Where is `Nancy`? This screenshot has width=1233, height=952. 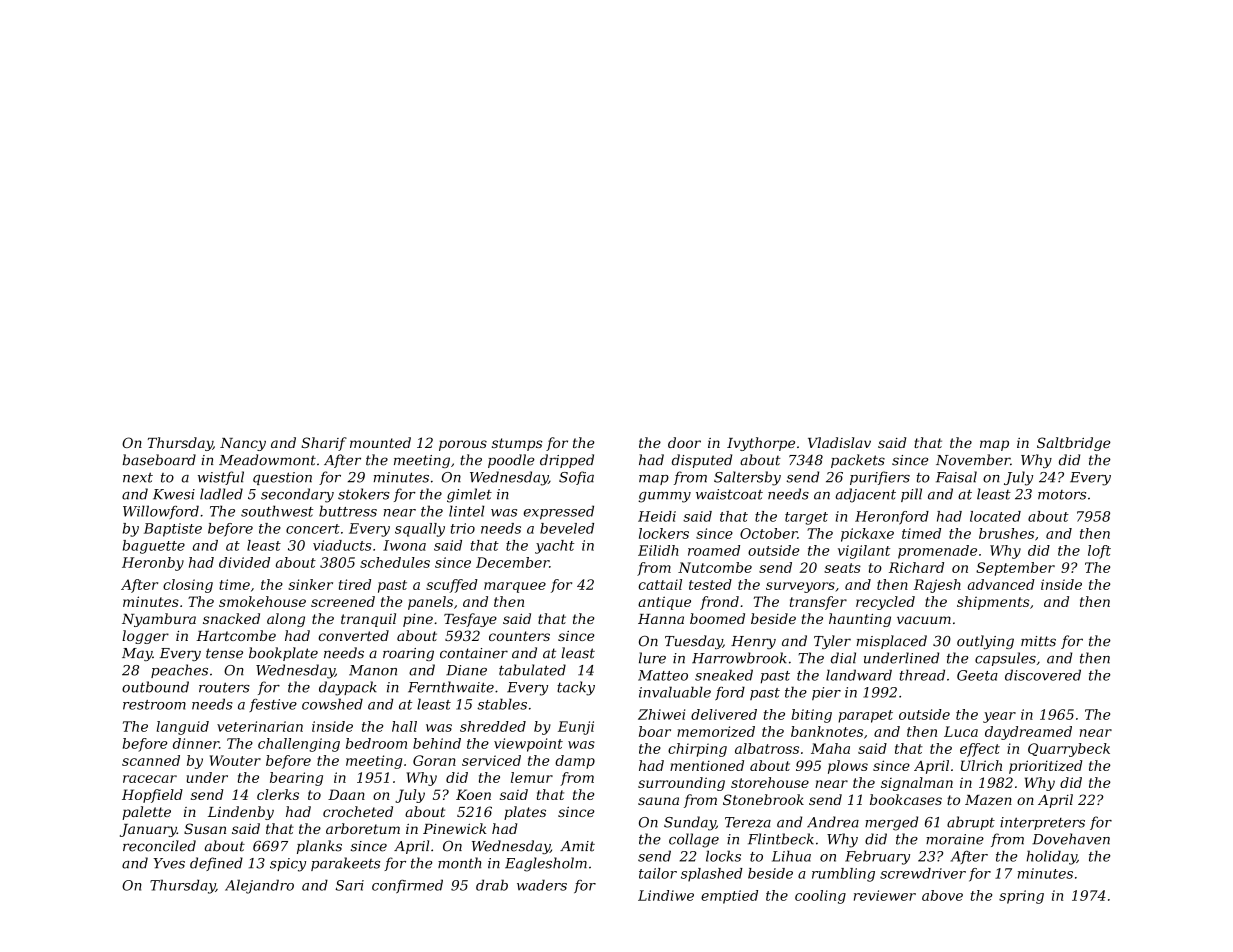 Nancy is located at coordinates (243, 444).
